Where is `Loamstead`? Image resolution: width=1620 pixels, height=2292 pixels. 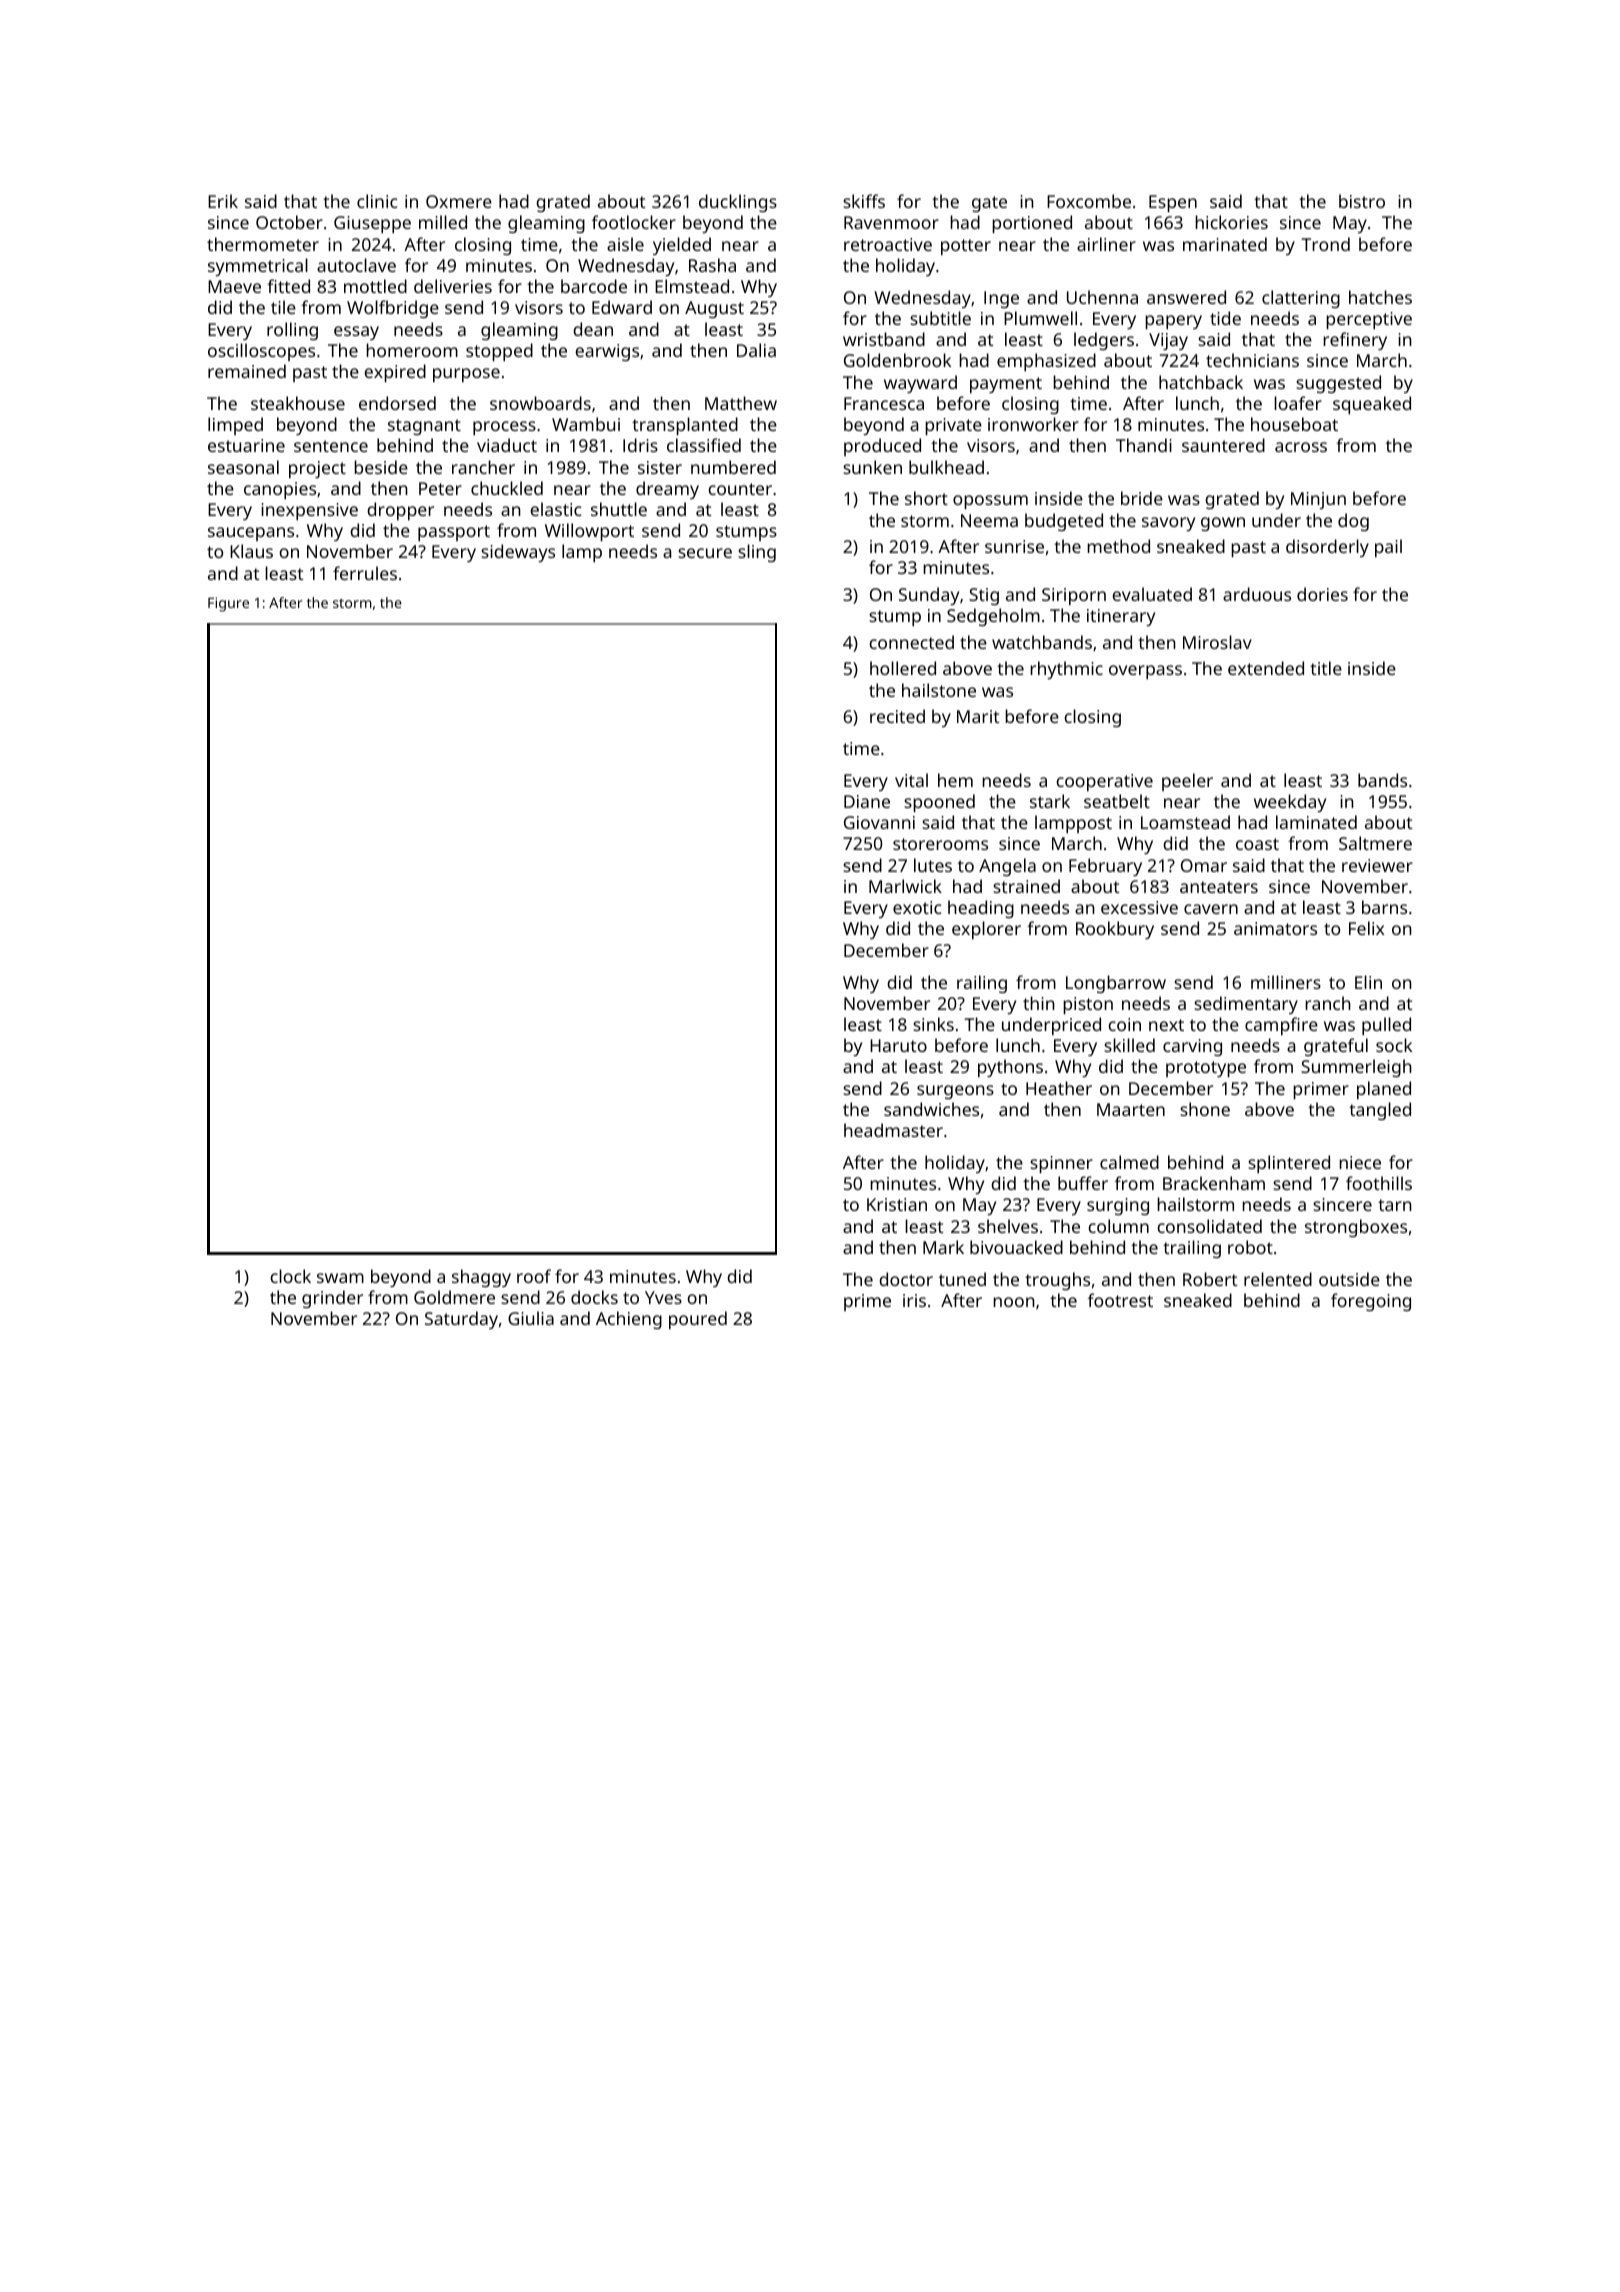 Loamstead is located at coordinates (1185, 822).
